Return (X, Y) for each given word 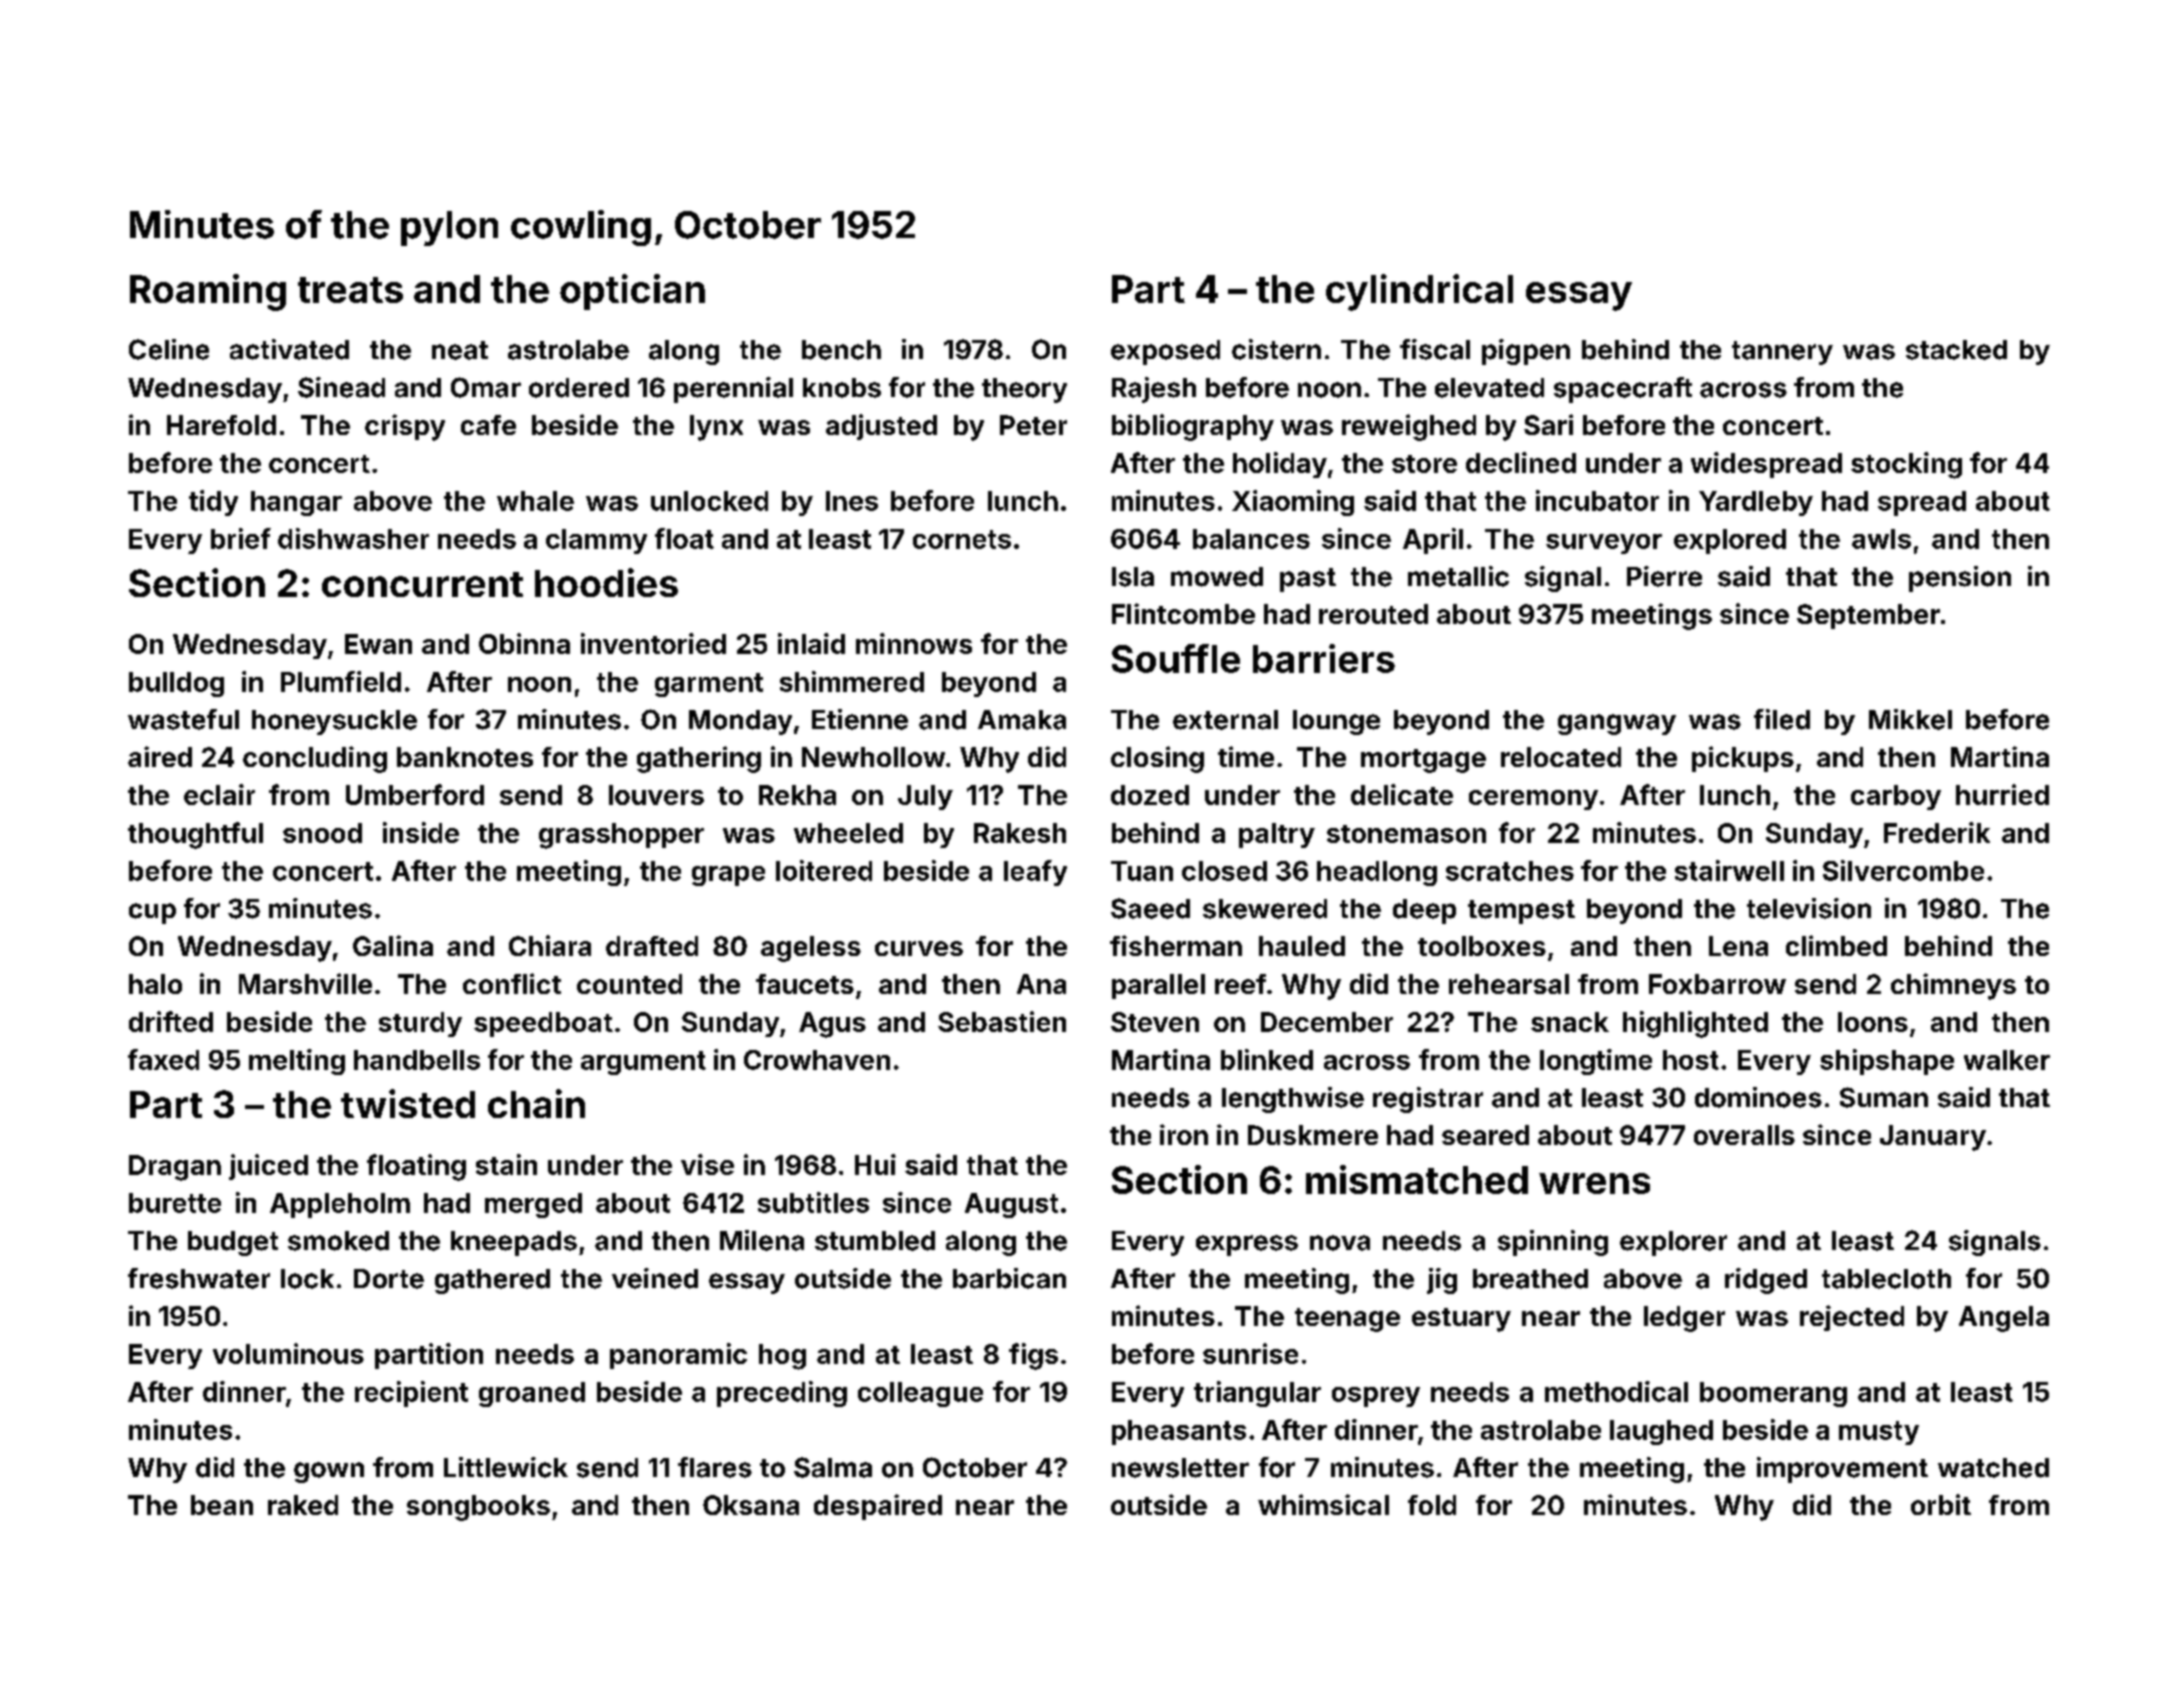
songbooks (478, 1508)
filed (1782, 719)
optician (632, 292)
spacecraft (1623, 390)
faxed (163, 1059)
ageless (811, 949)
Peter (1033, 425)
